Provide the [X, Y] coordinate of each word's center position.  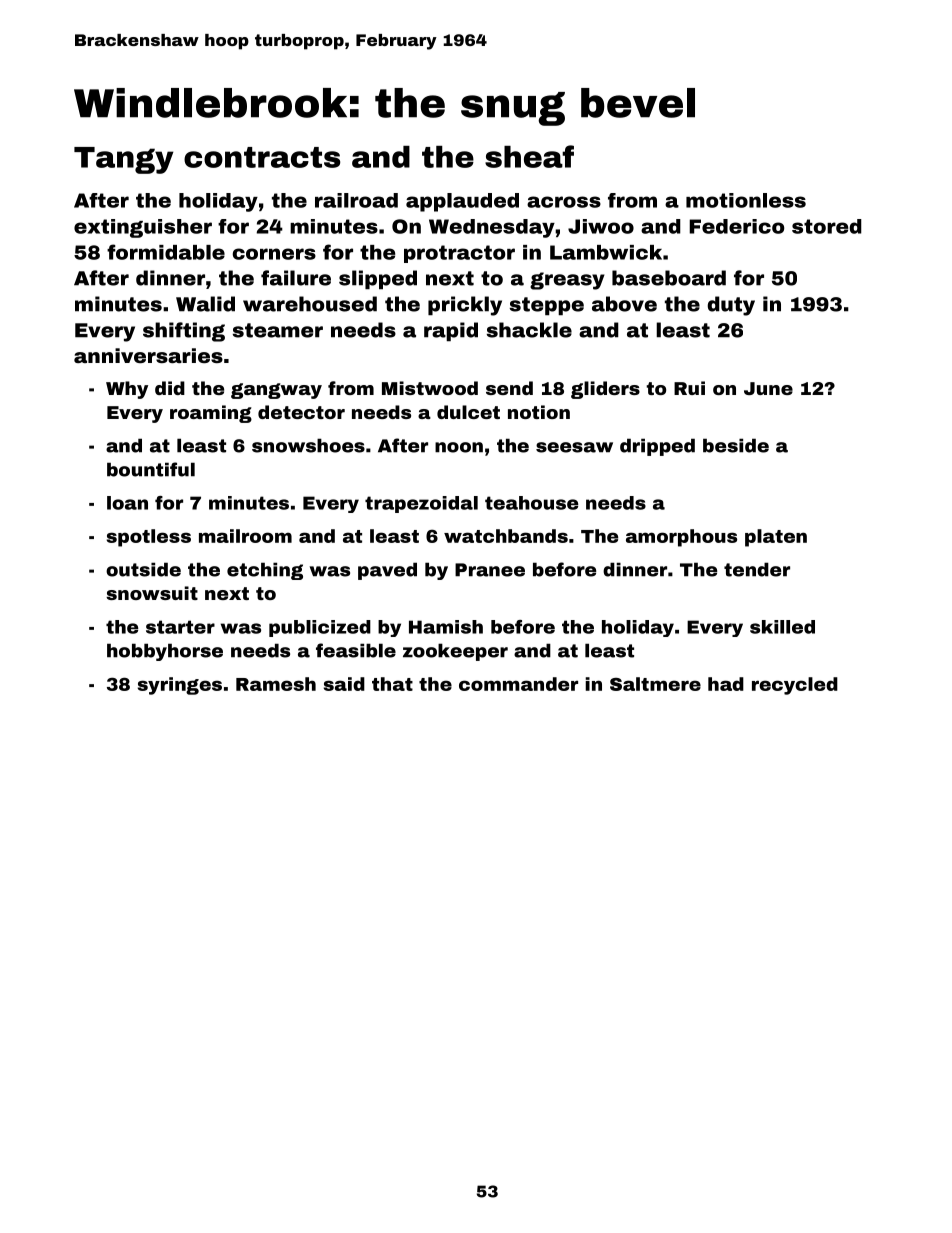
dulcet [468, 412]
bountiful [151, 469]
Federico [736, 226]
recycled [795, 686]
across [564, 202]
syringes [180, 686]
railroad [356, 200]
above [624, 304]
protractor [459, 254]
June [768, 388]
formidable [166, 252]
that [392, 684]
